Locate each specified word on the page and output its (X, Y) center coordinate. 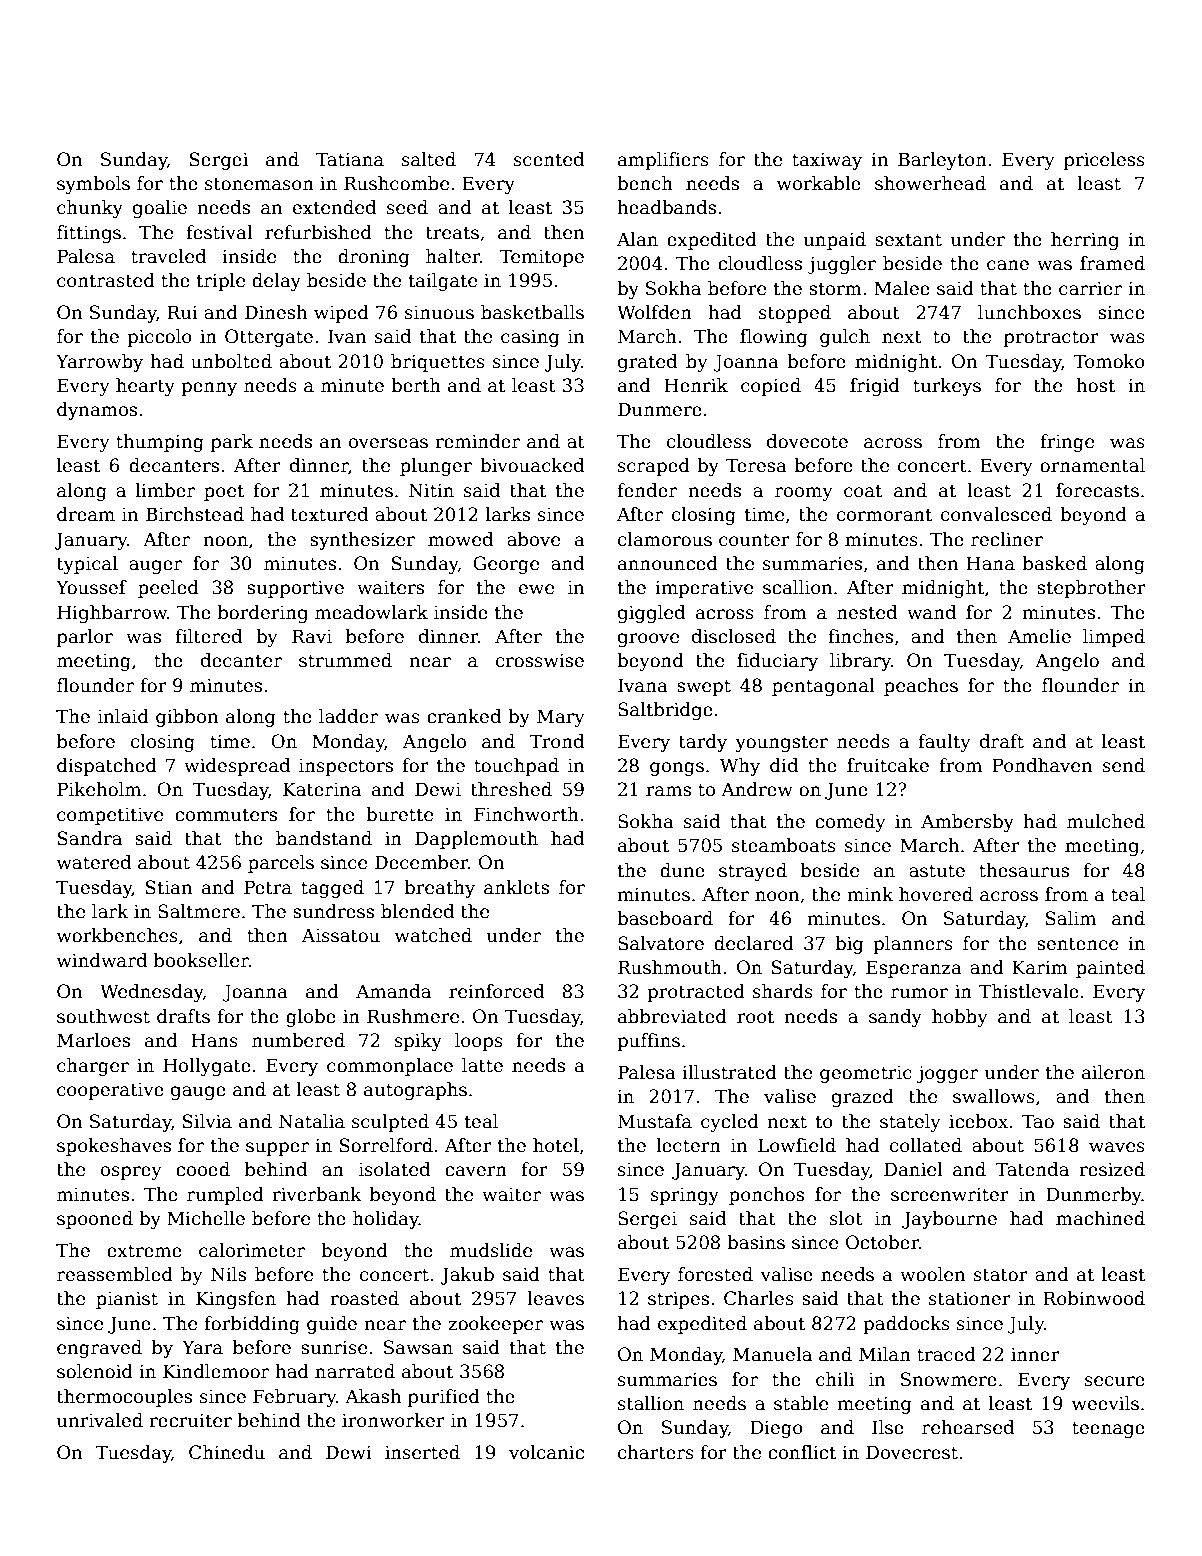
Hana (990, 563)
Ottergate (269, 338)
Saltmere (199, 911)
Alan (637, 239)
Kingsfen (236, 1300)
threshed (511, 789)
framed (1112, 263)
